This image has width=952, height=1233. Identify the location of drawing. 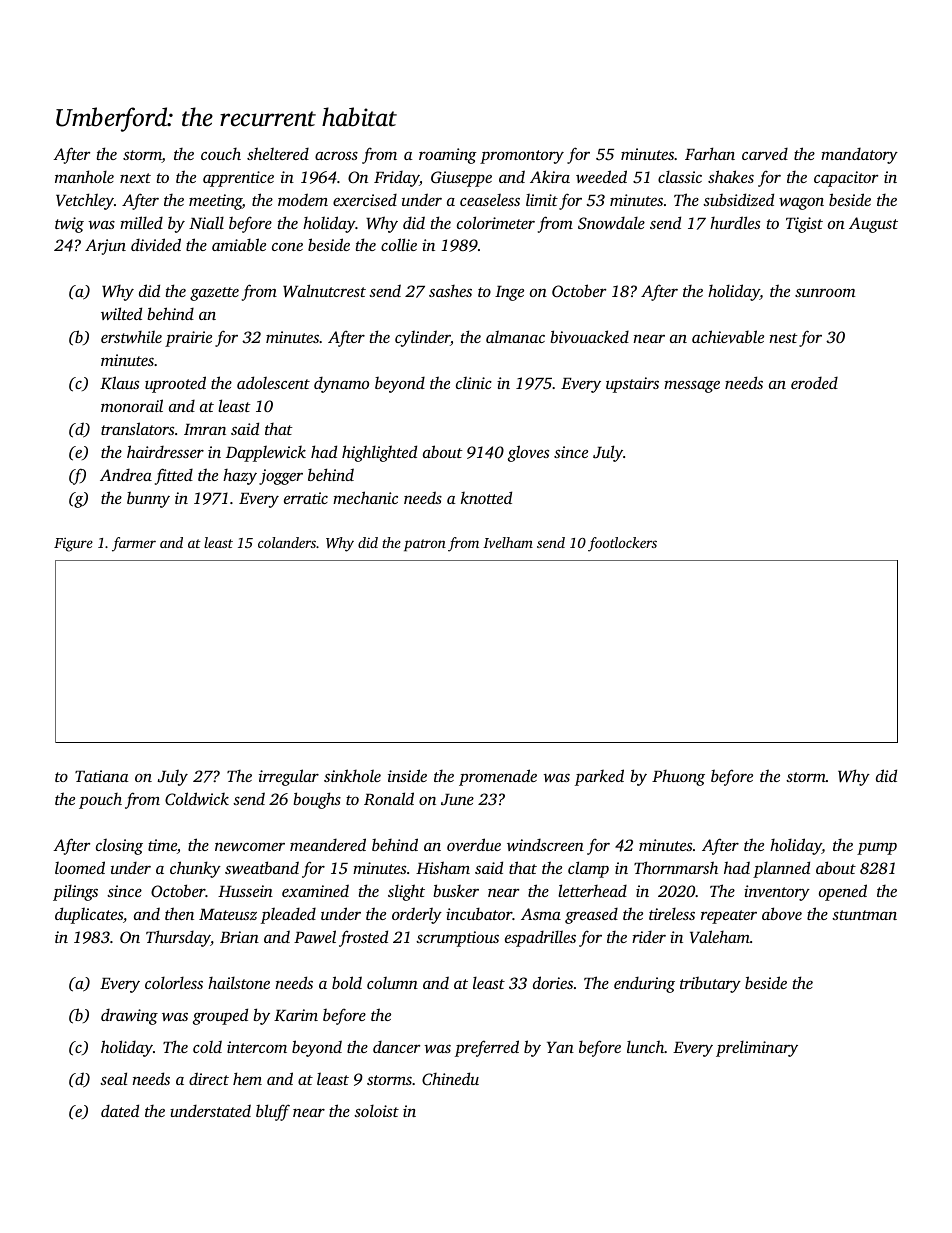
(129, 1016).
